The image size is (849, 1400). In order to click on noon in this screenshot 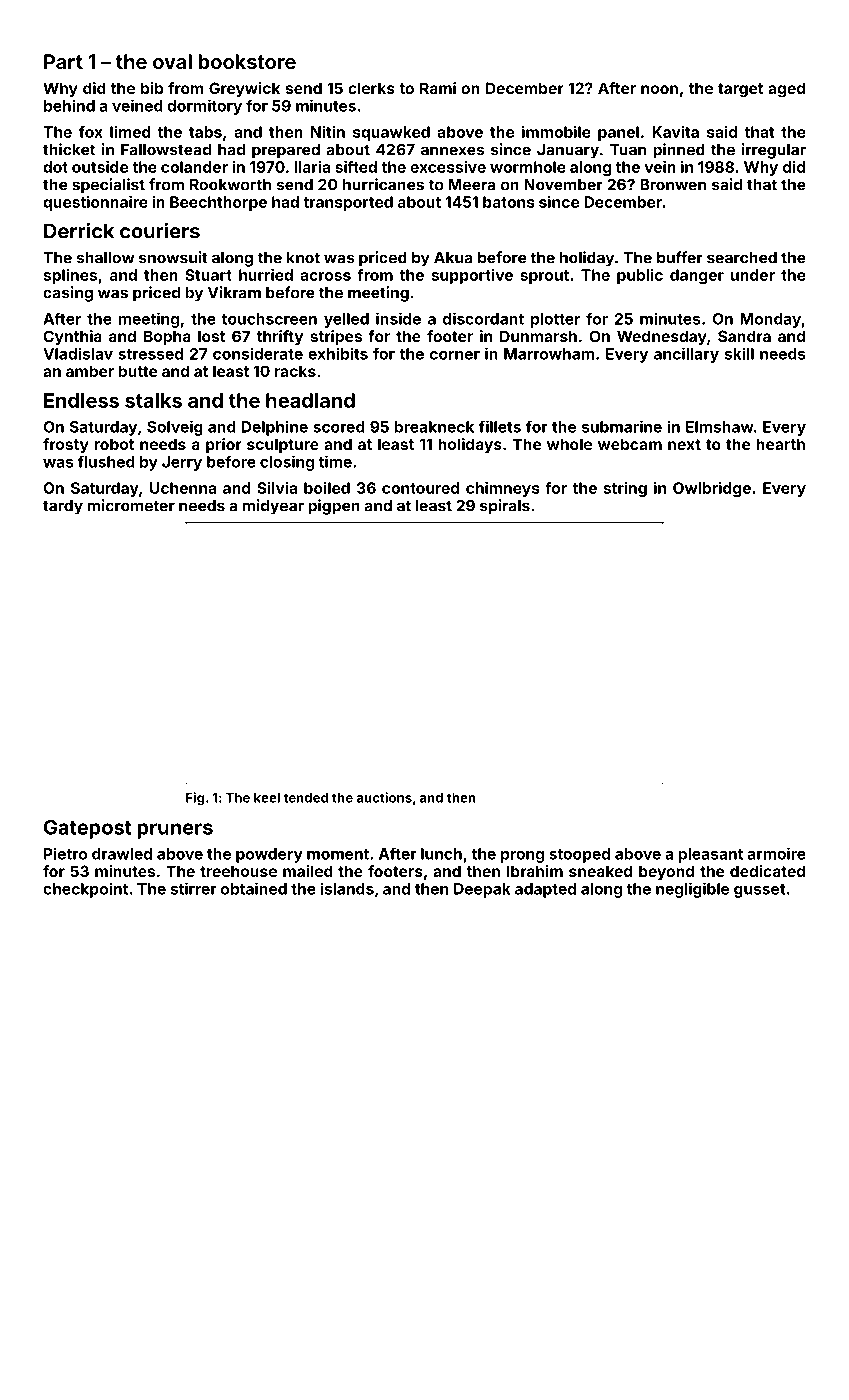, I will do `click(659, 89)`.
